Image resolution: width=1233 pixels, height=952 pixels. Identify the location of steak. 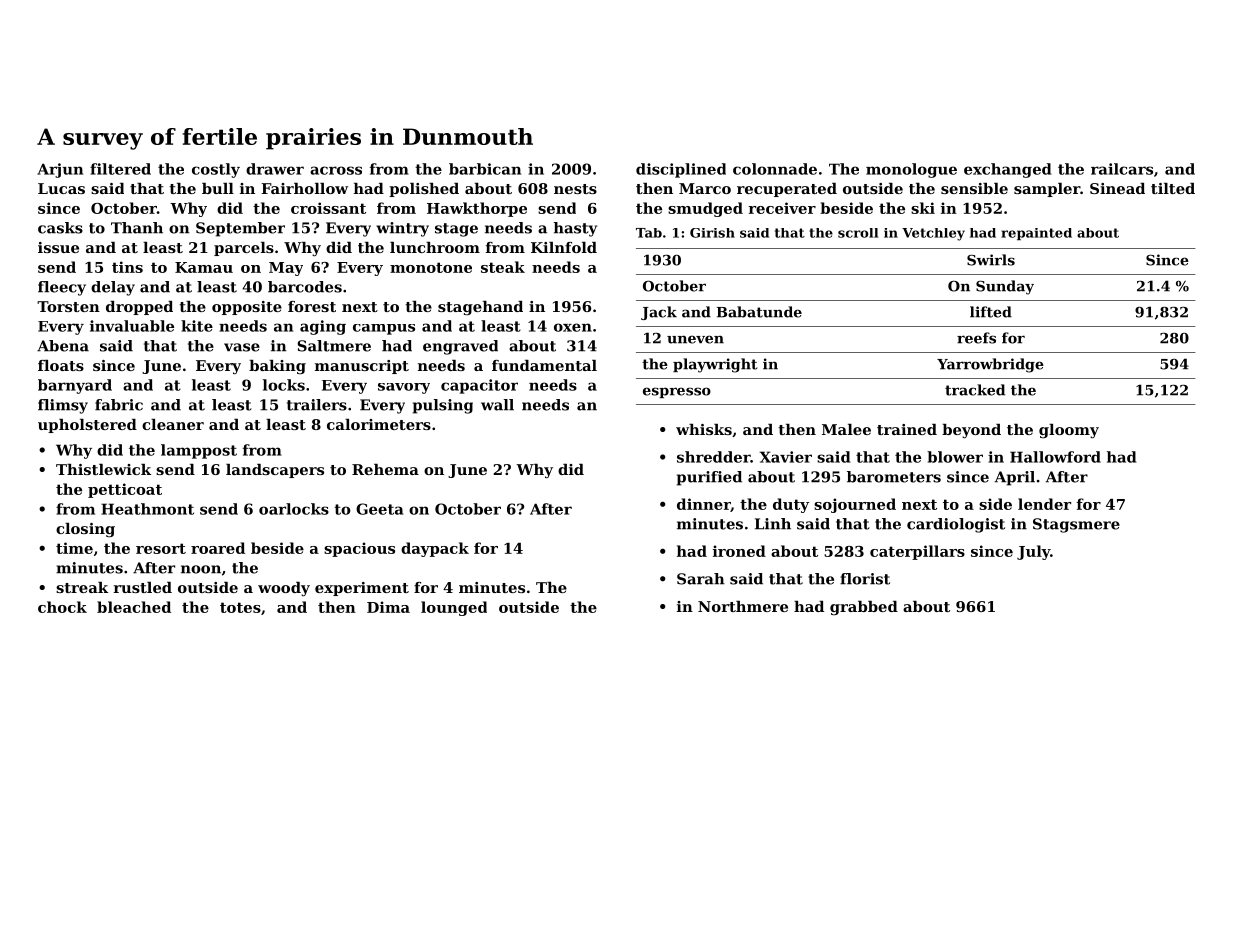
(503, 267).
